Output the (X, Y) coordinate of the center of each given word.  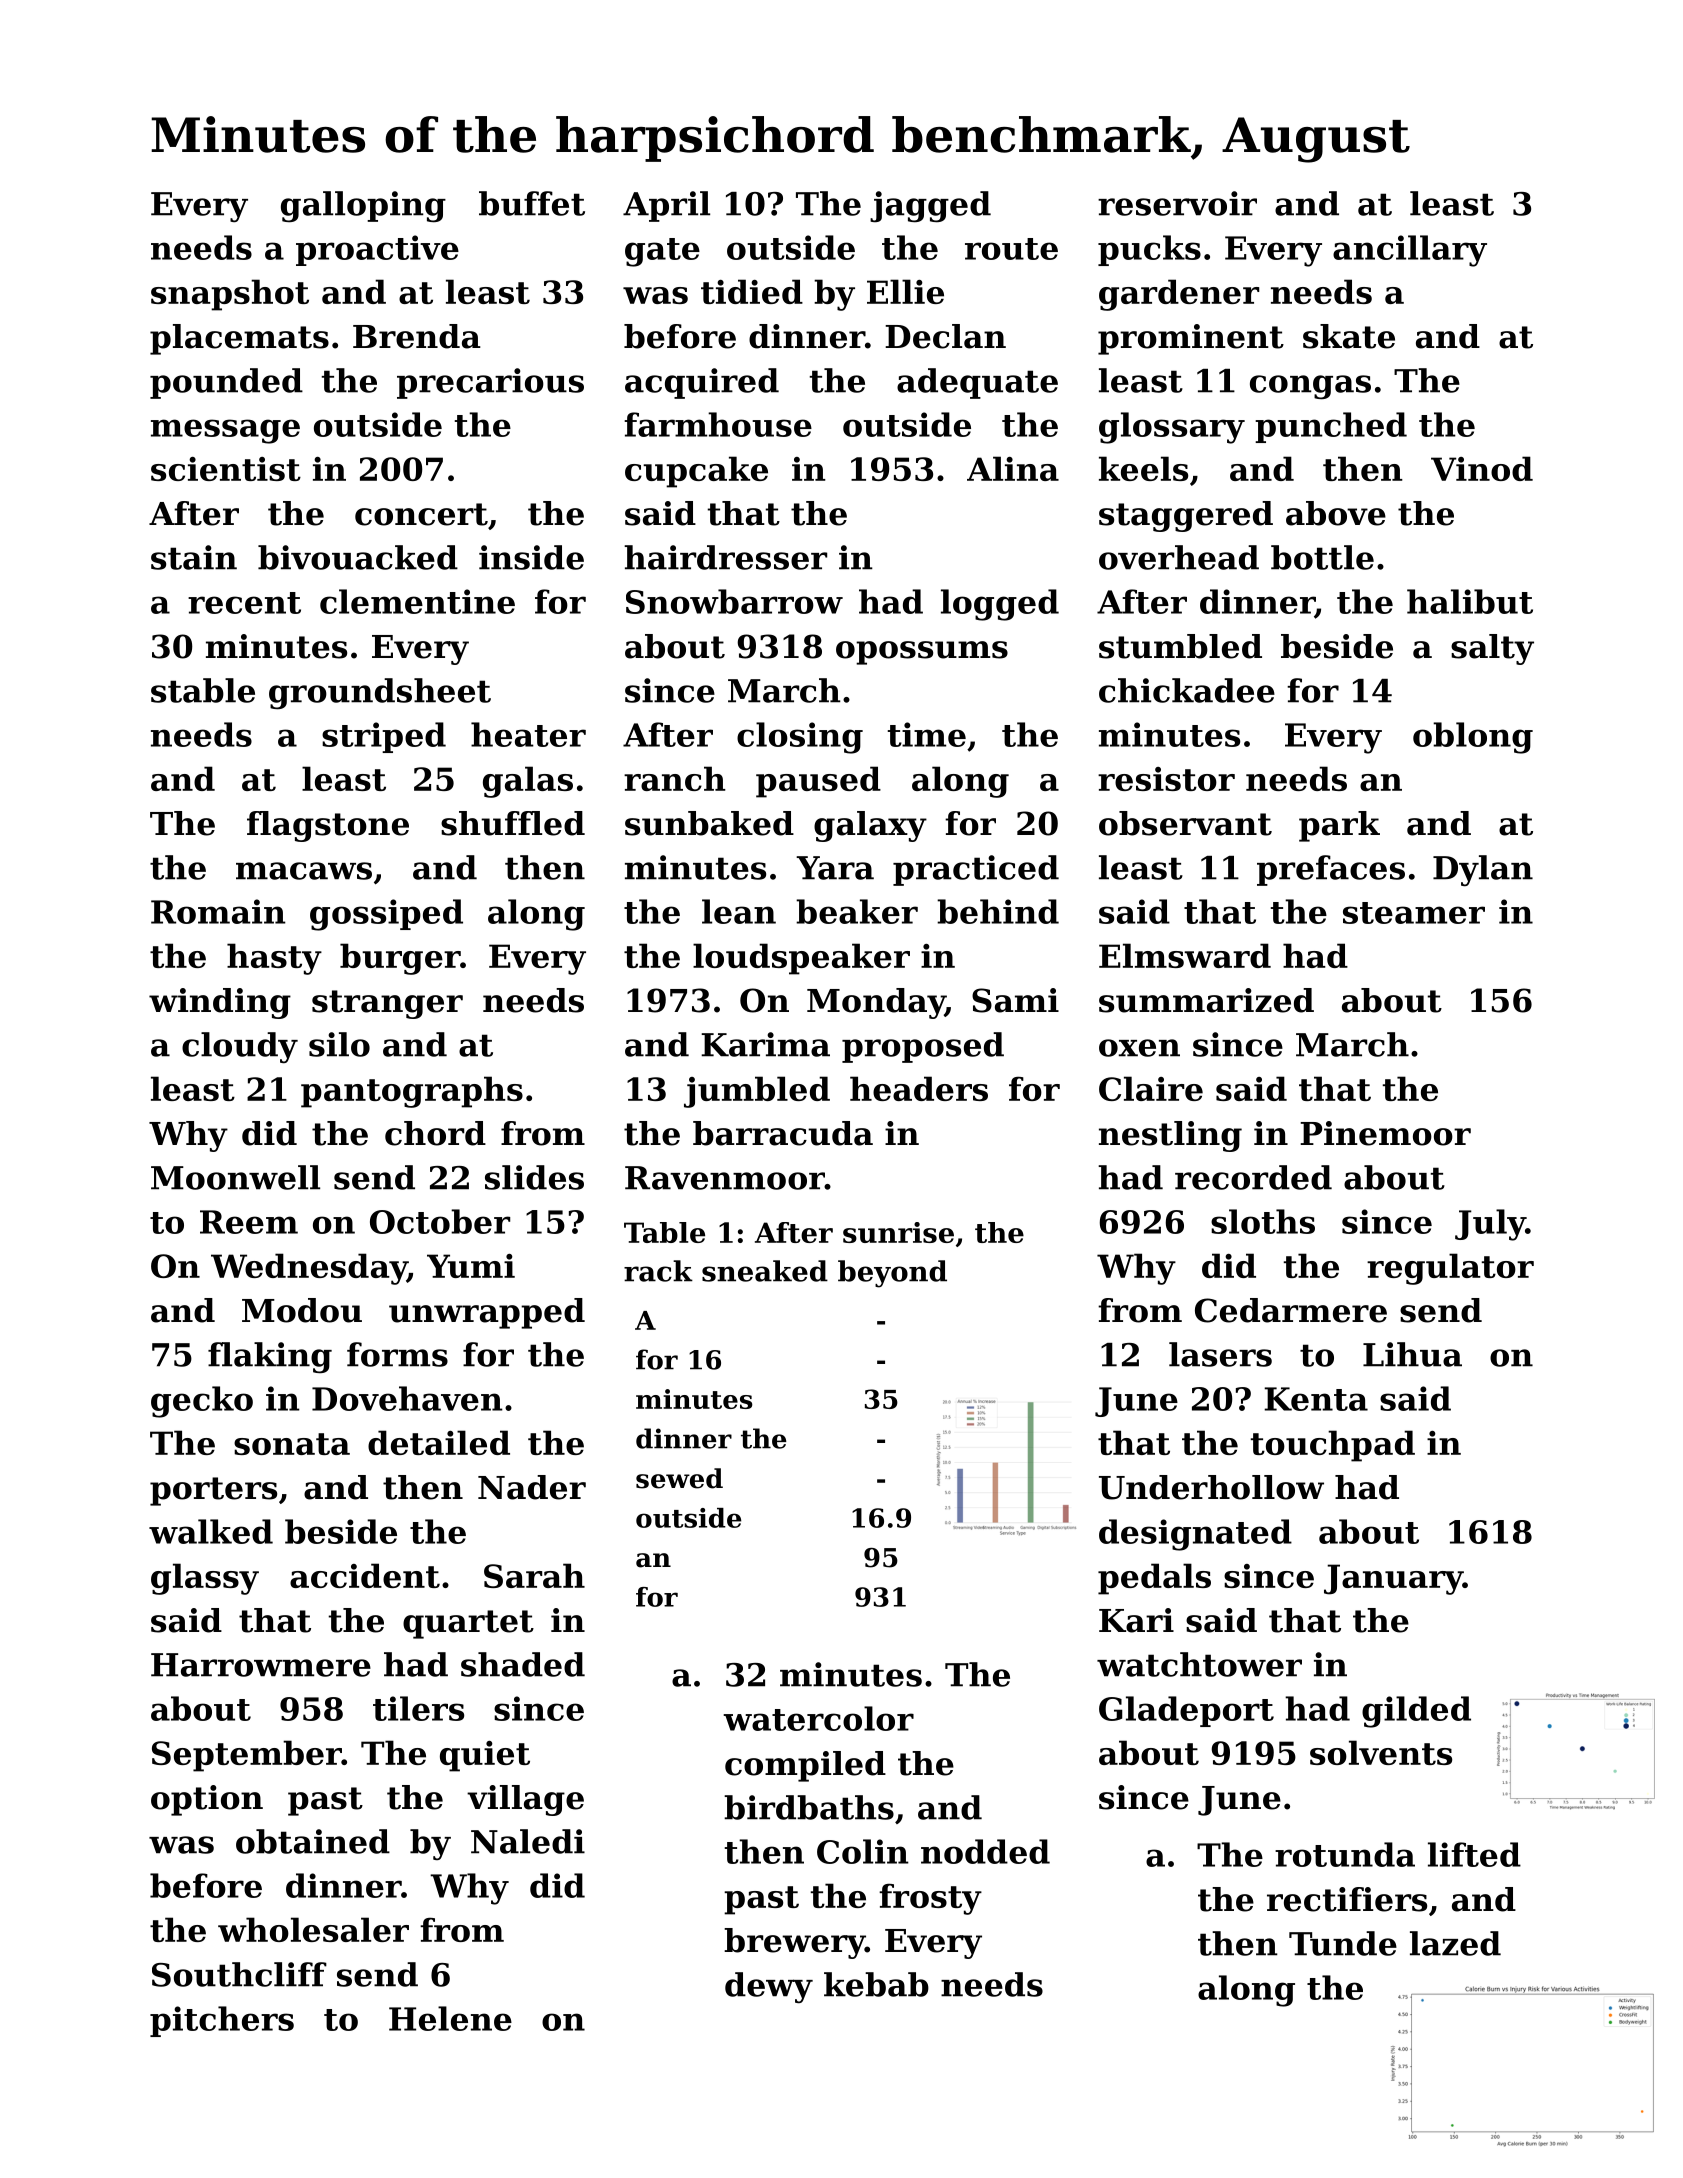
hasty (274, 959)
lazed (1455, 1943)
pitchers (222, 2021)
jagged (930, 207)
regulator (1450, 1269)
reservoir (1177, 203)
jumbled (757, 1092)
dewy (769, 1988)
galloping (363, 207)
